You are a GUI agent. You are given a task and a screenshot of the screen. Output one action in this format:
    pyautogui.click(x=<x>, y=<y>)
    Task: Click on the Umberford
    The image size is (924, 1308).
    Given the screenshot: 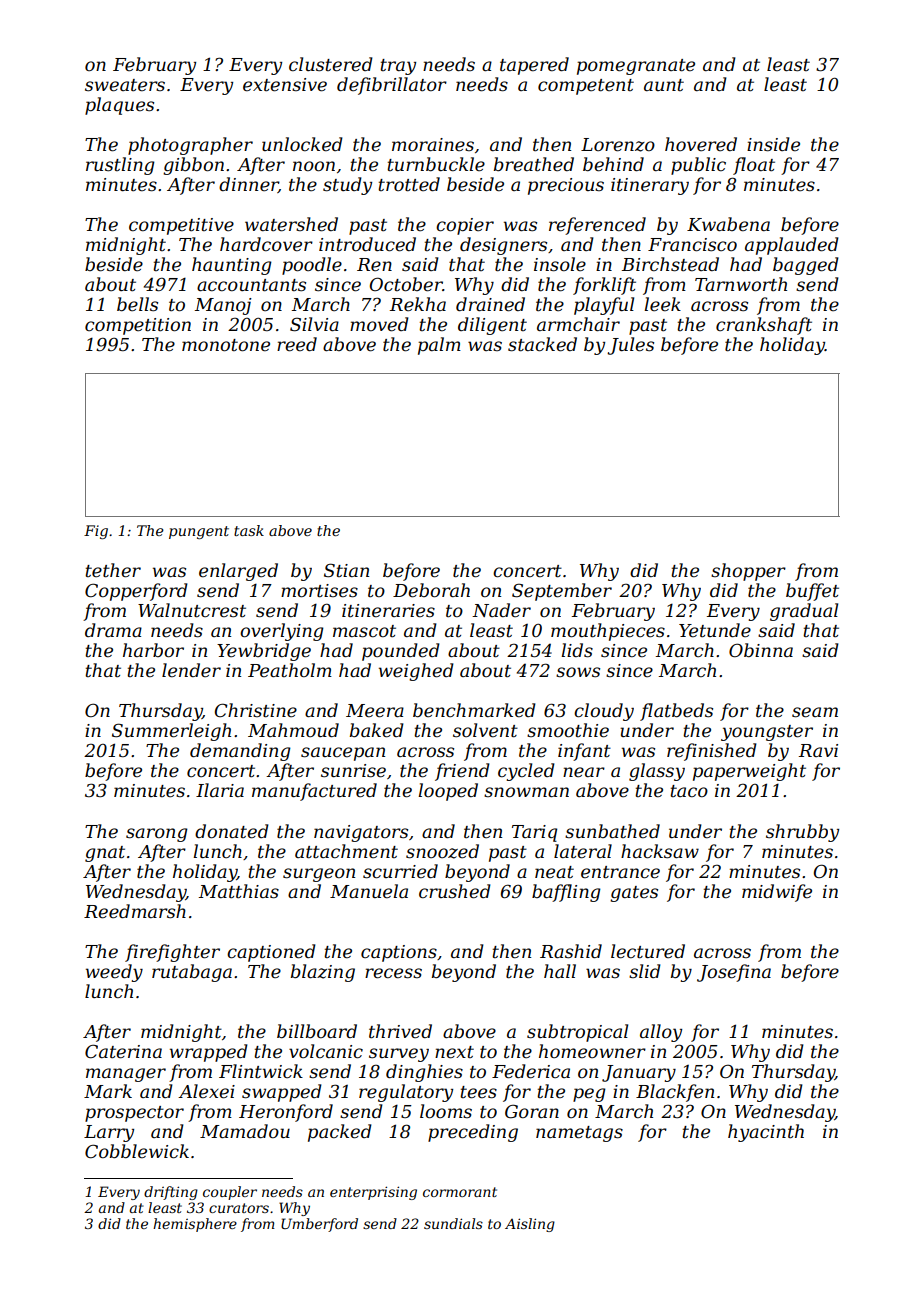 What is the action you would take?
    pyautogui.click(x=319, y=1225)
